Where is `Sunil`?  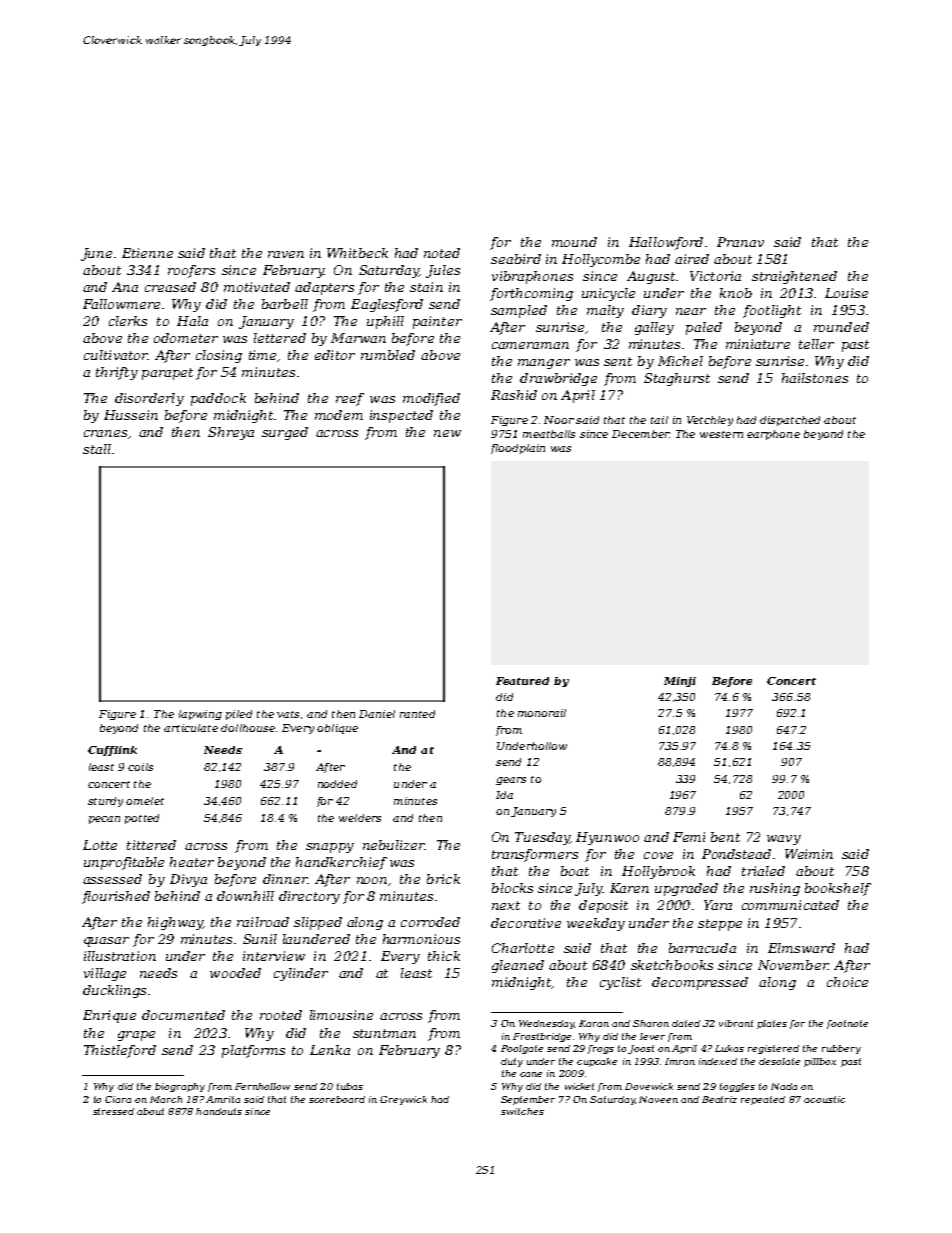 Sunil is located at coordinates (260, 939).
